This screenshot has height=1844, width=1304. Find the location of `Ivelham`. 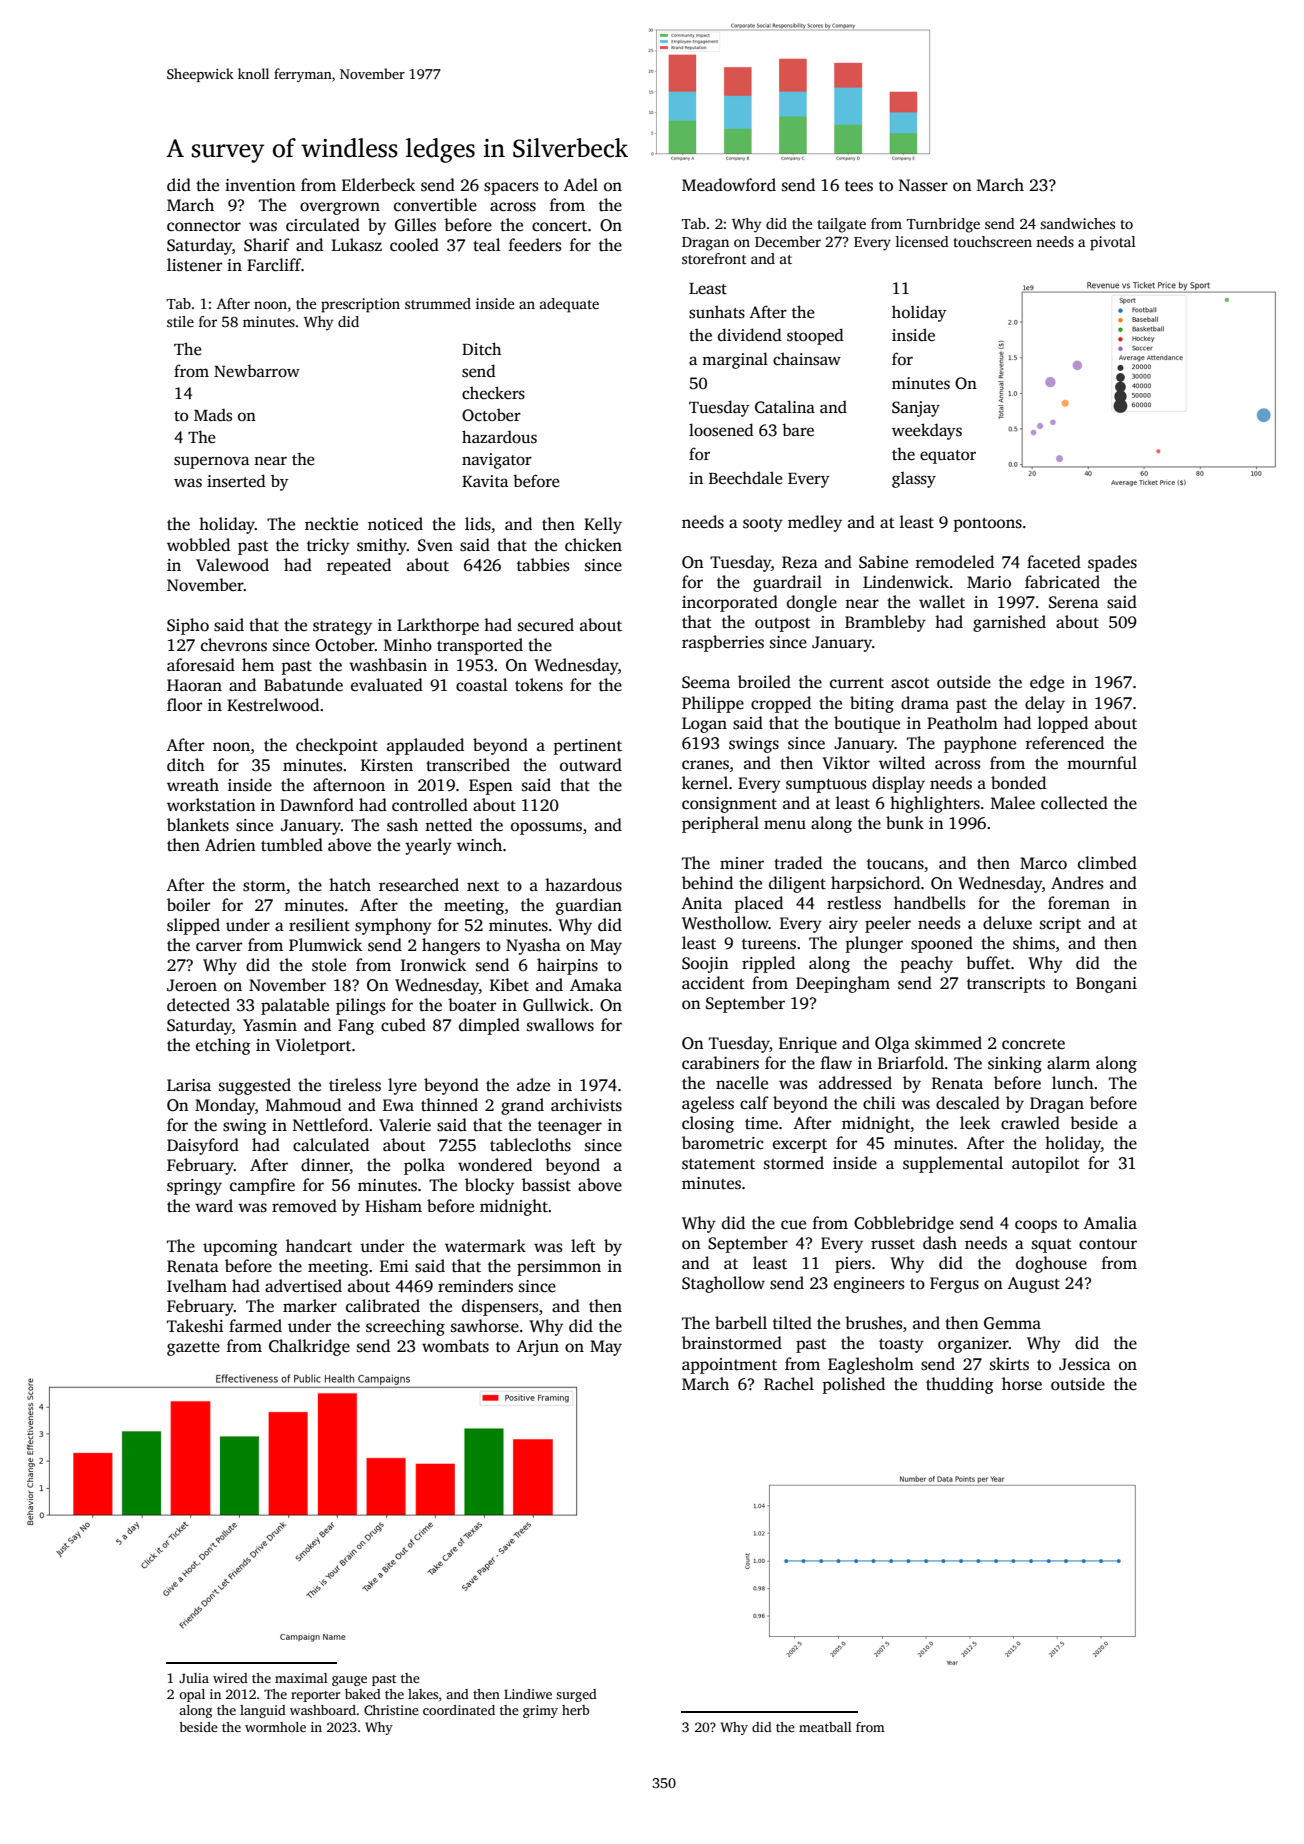

Ivelham is located at coordinates (197, 1286).
